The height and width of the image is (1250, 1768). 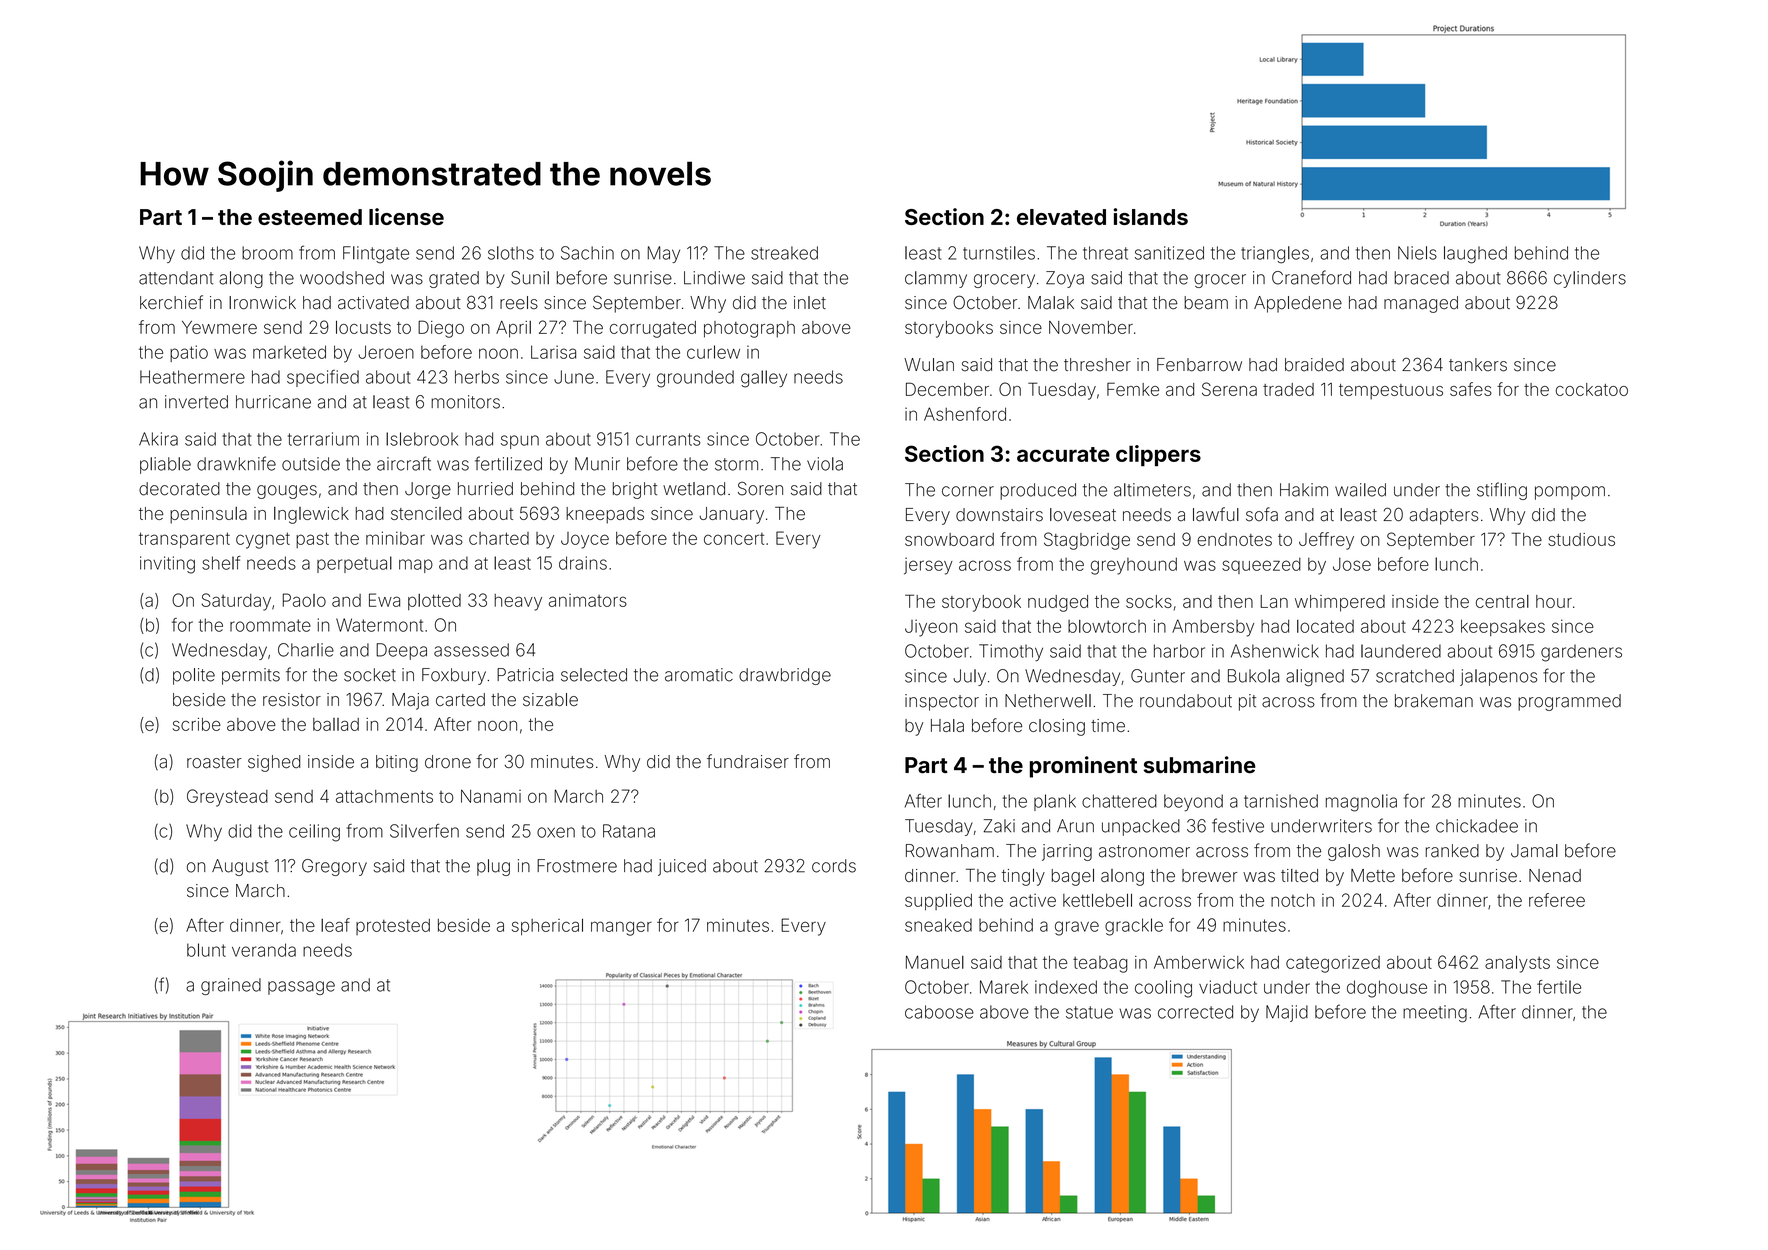 What do you see at coordinates (264, 950) in the image?
I see `veranda` at bounding box center [264, 950].
